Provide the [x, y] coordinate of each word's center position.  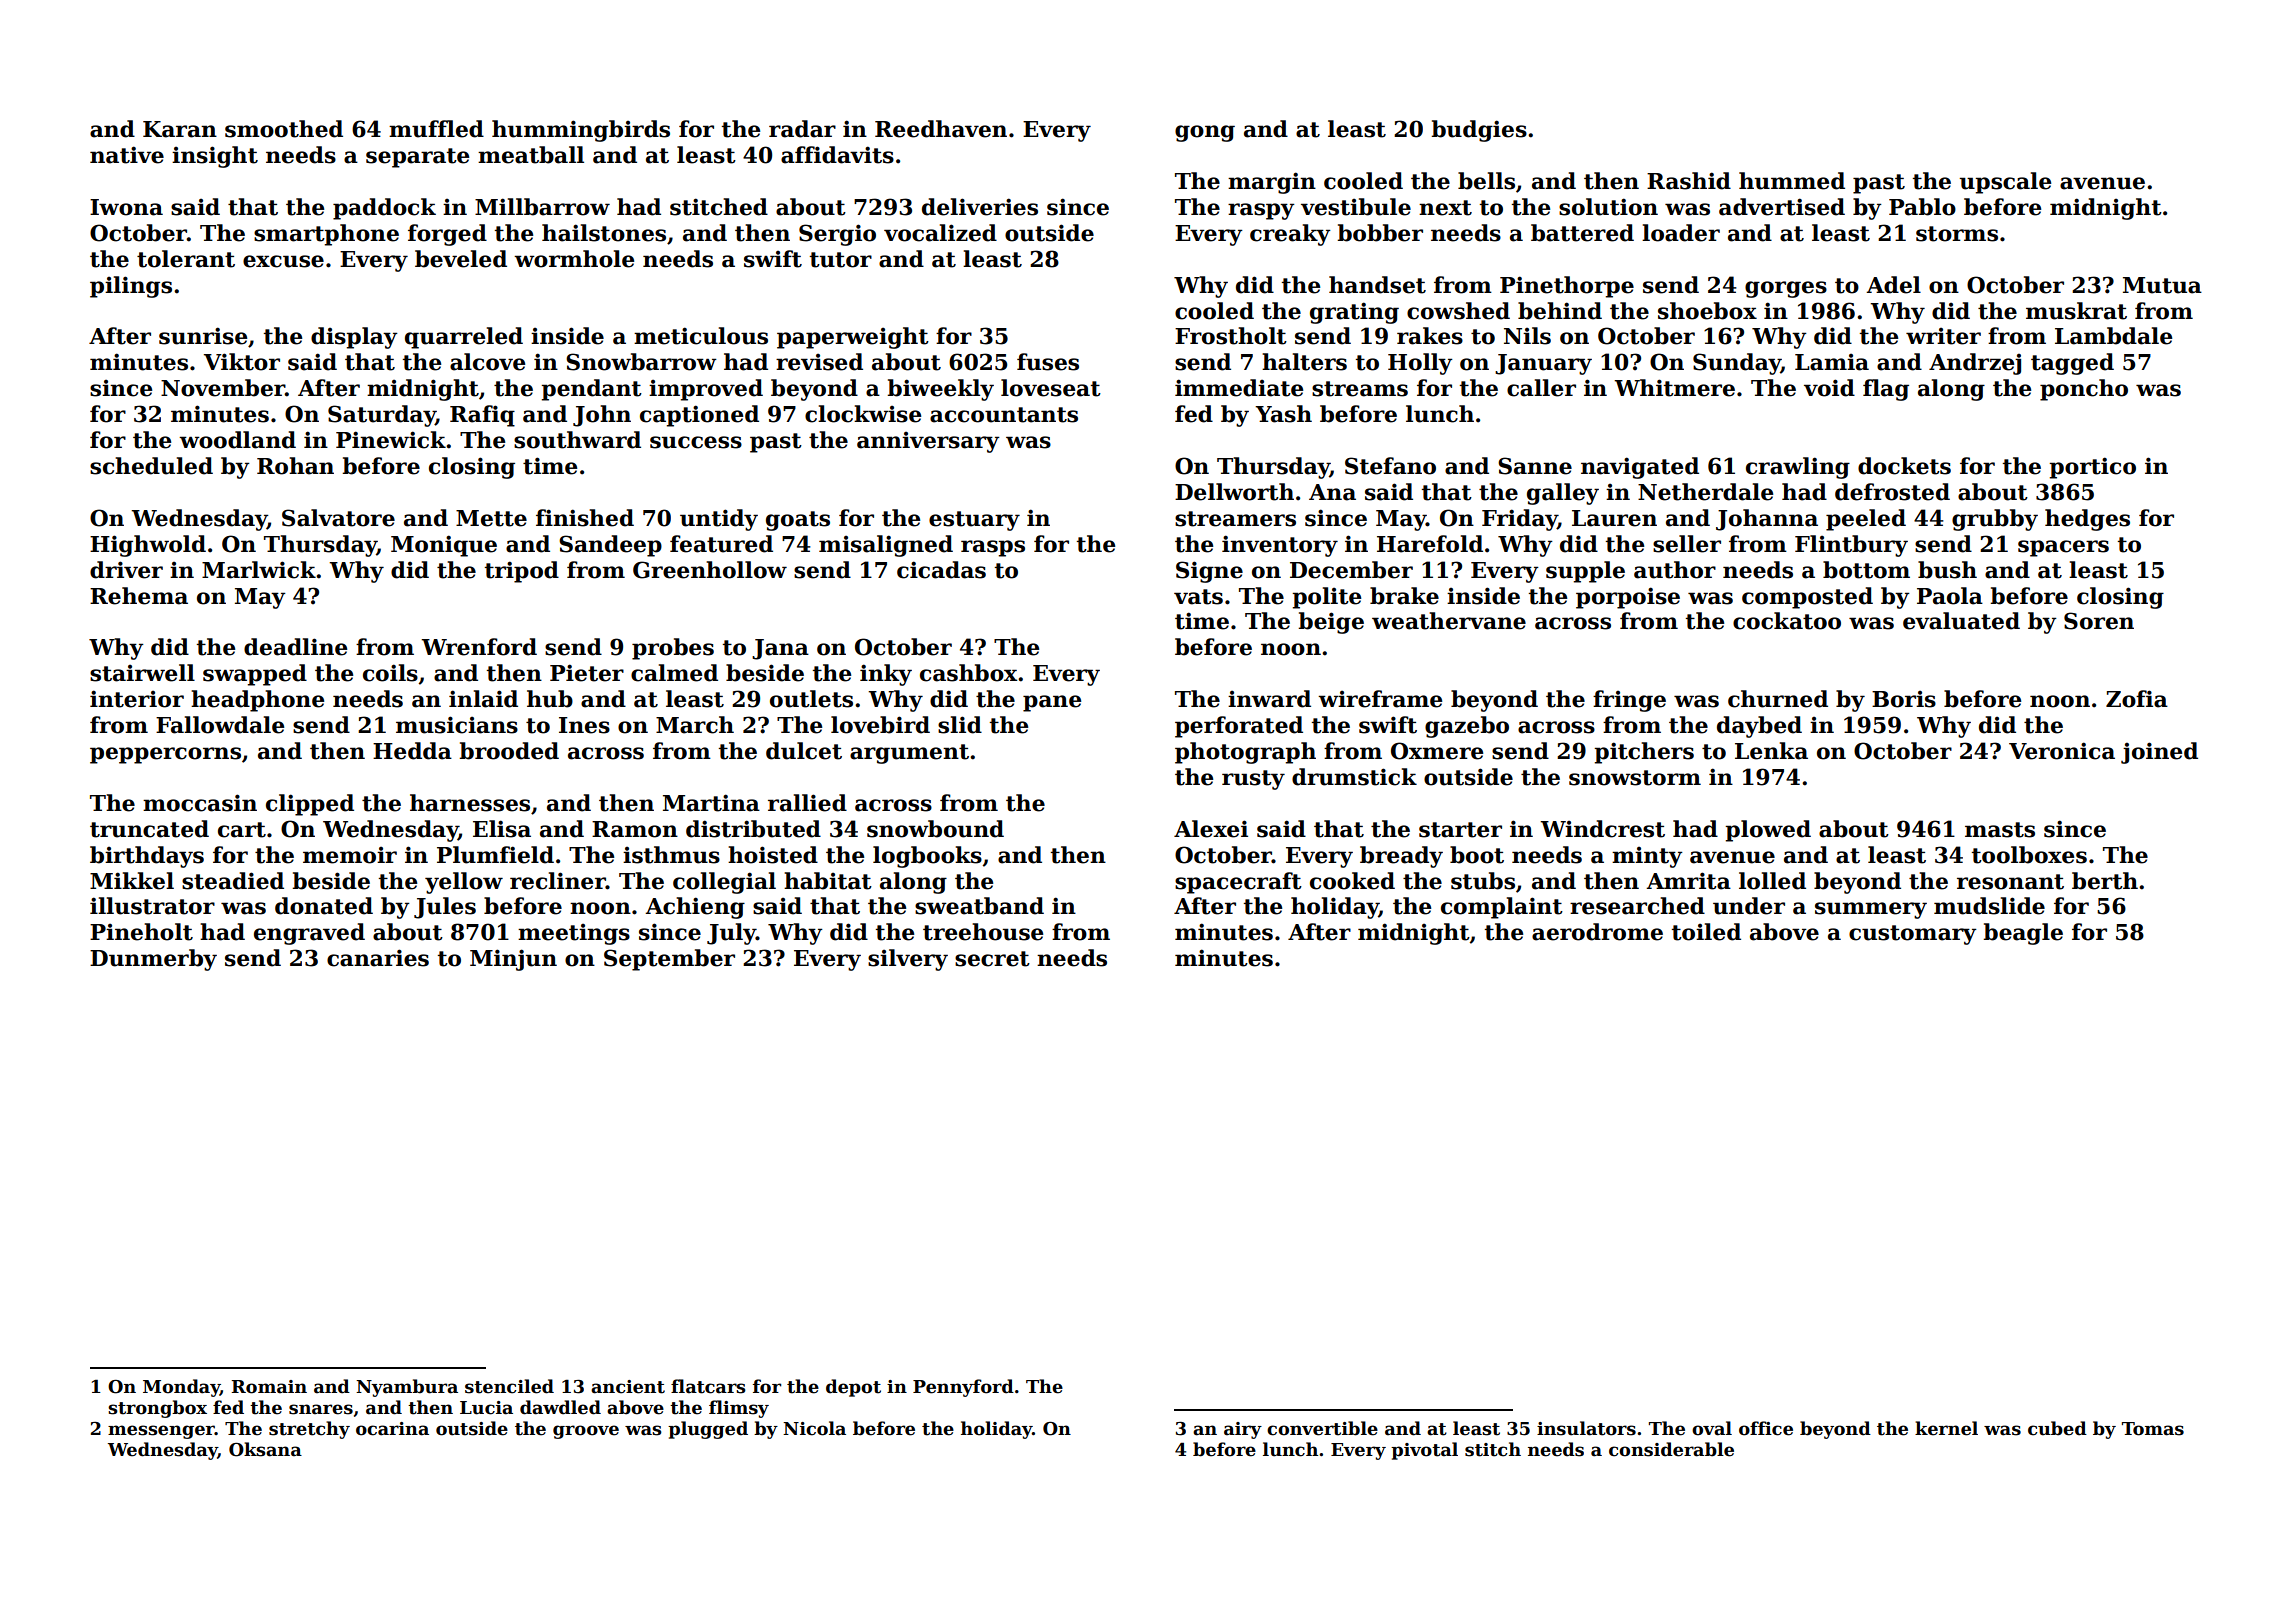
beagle [2023, 934]
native [127, 155]
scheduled [151, 466]
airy [1243, 1430]
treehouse [983, 932]
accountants [1004, 415]
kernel [1946, 1428]
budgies [1479, 131]
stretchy [309, 1430]
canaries [378, 958]
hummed [1792, 181]
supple [1585, 572]
